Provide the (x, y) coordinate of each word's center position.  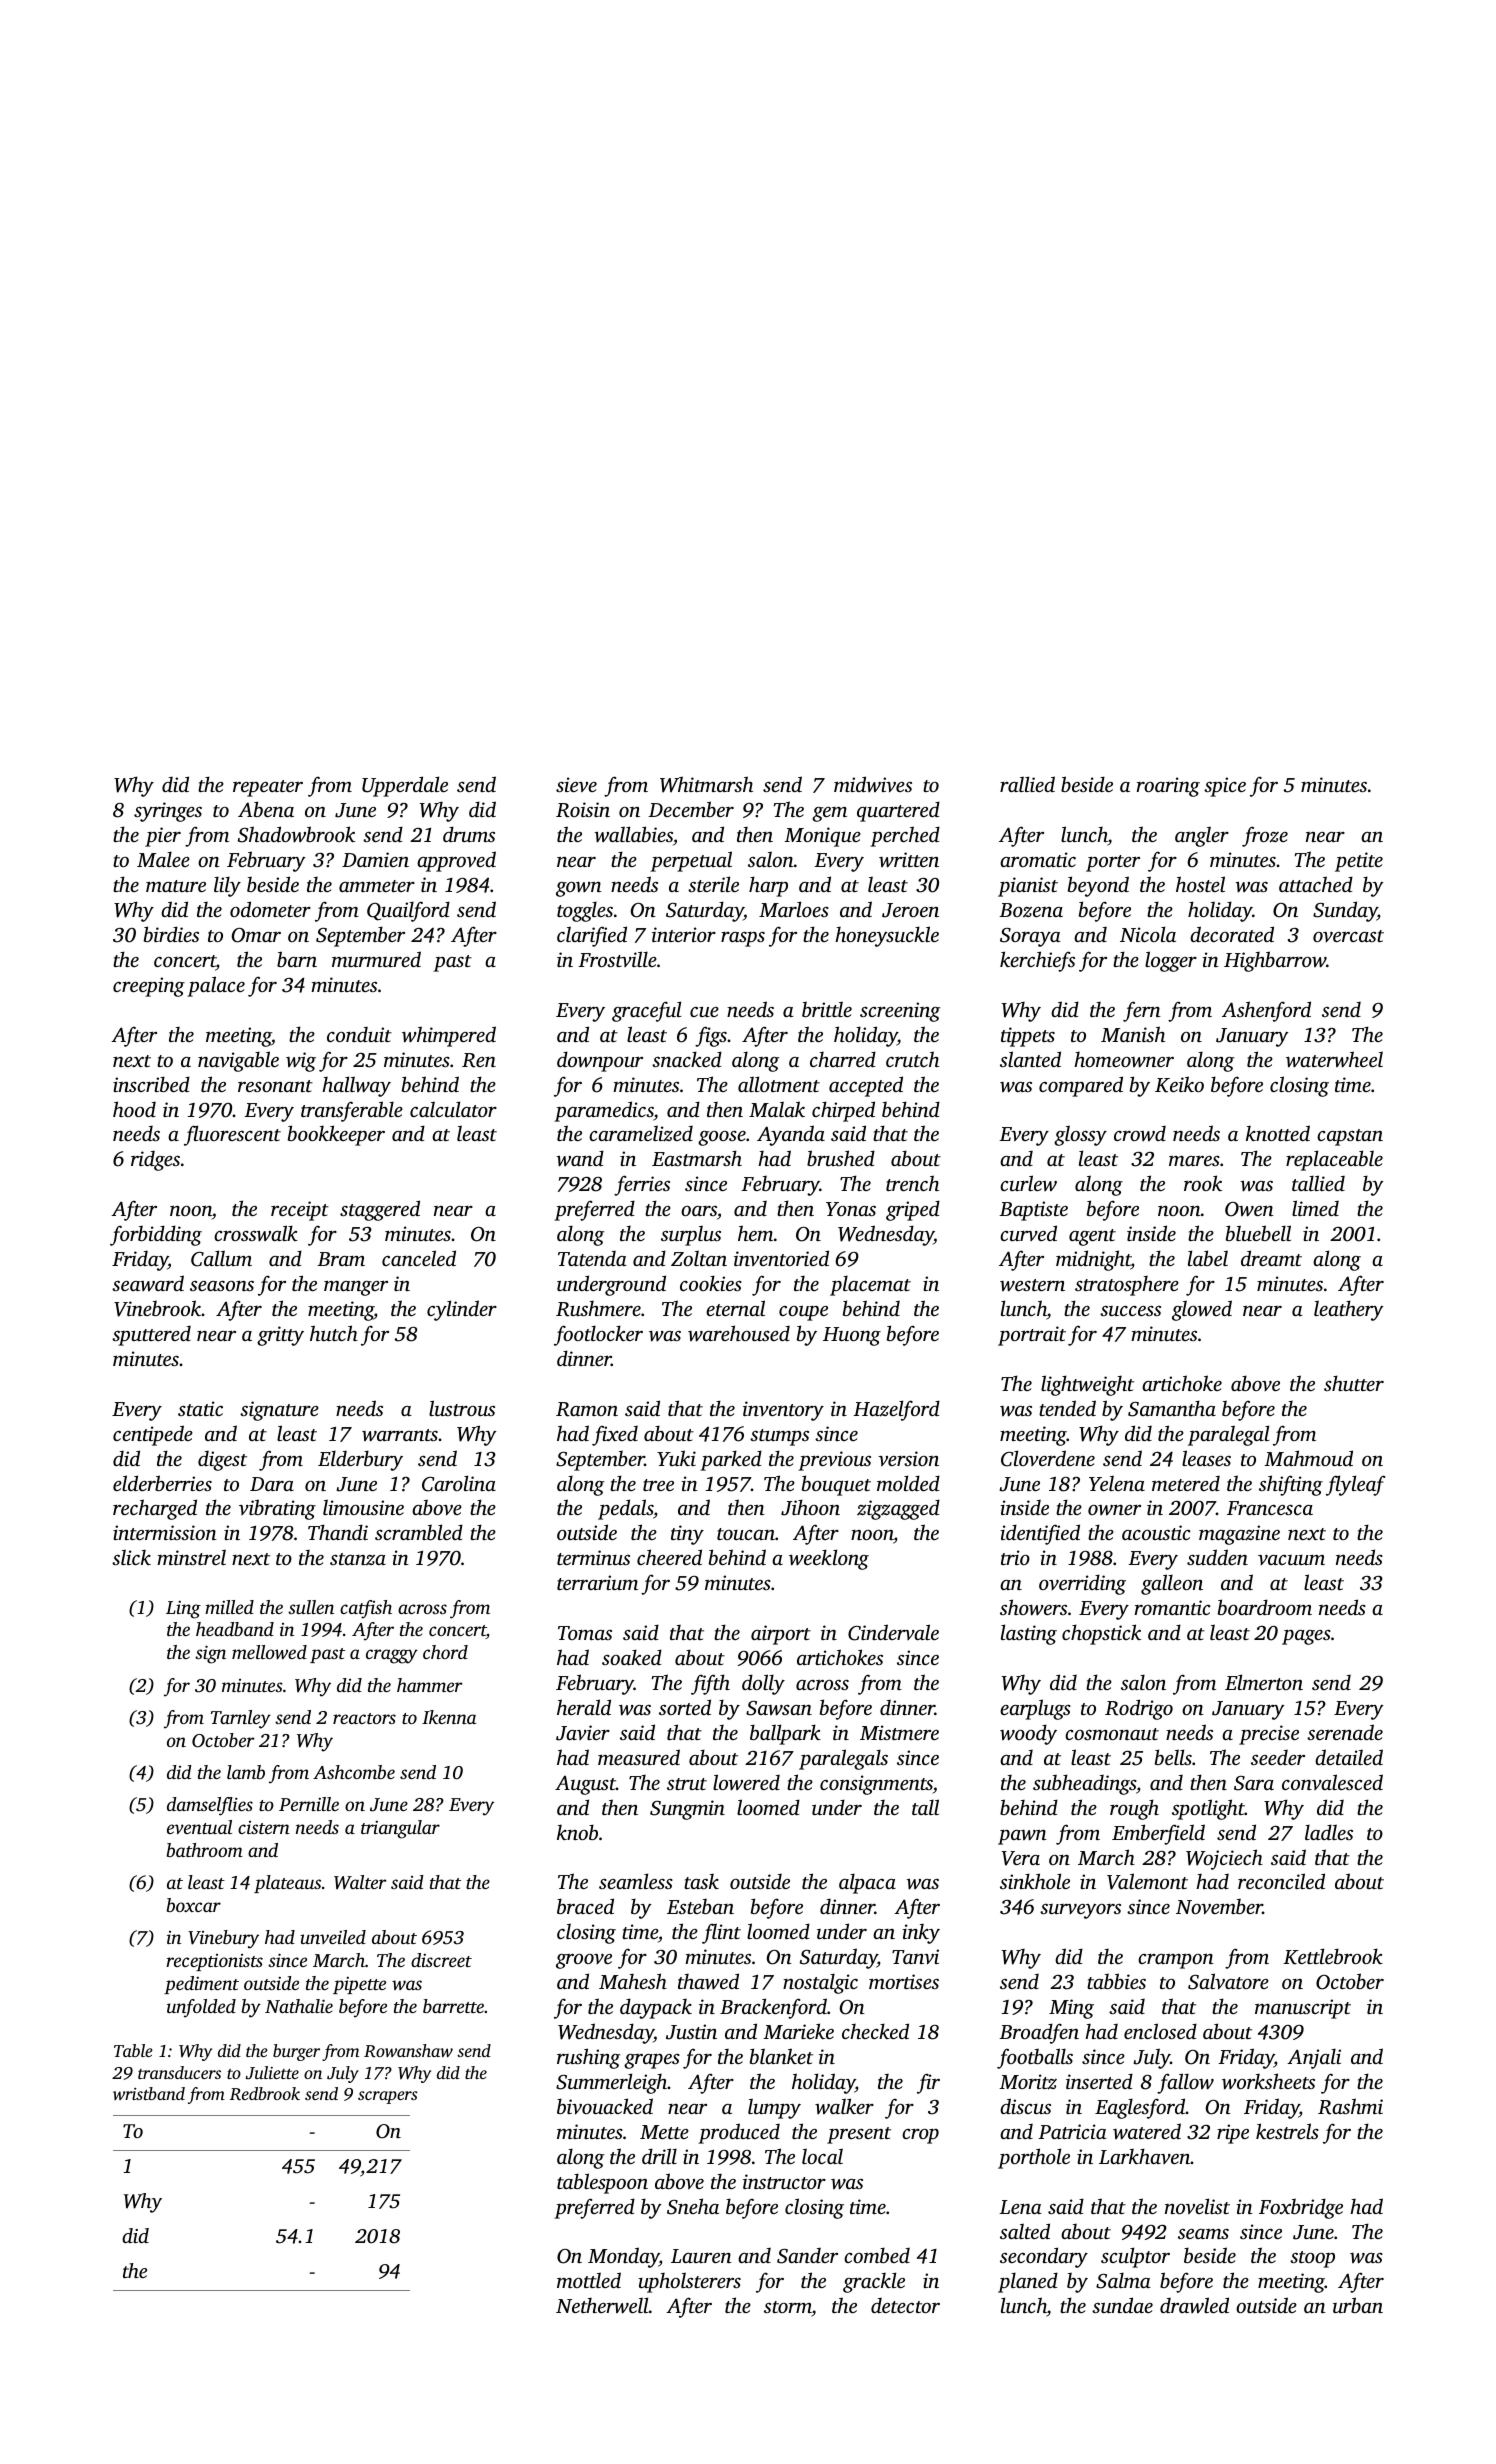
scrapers (388, 2097)
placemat (870, 1286)
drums (469, 834)
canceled (419, 1258)
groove (584, 1961)
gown (579, 889)
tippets (1028, 1037)
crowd (1140, 1133)
